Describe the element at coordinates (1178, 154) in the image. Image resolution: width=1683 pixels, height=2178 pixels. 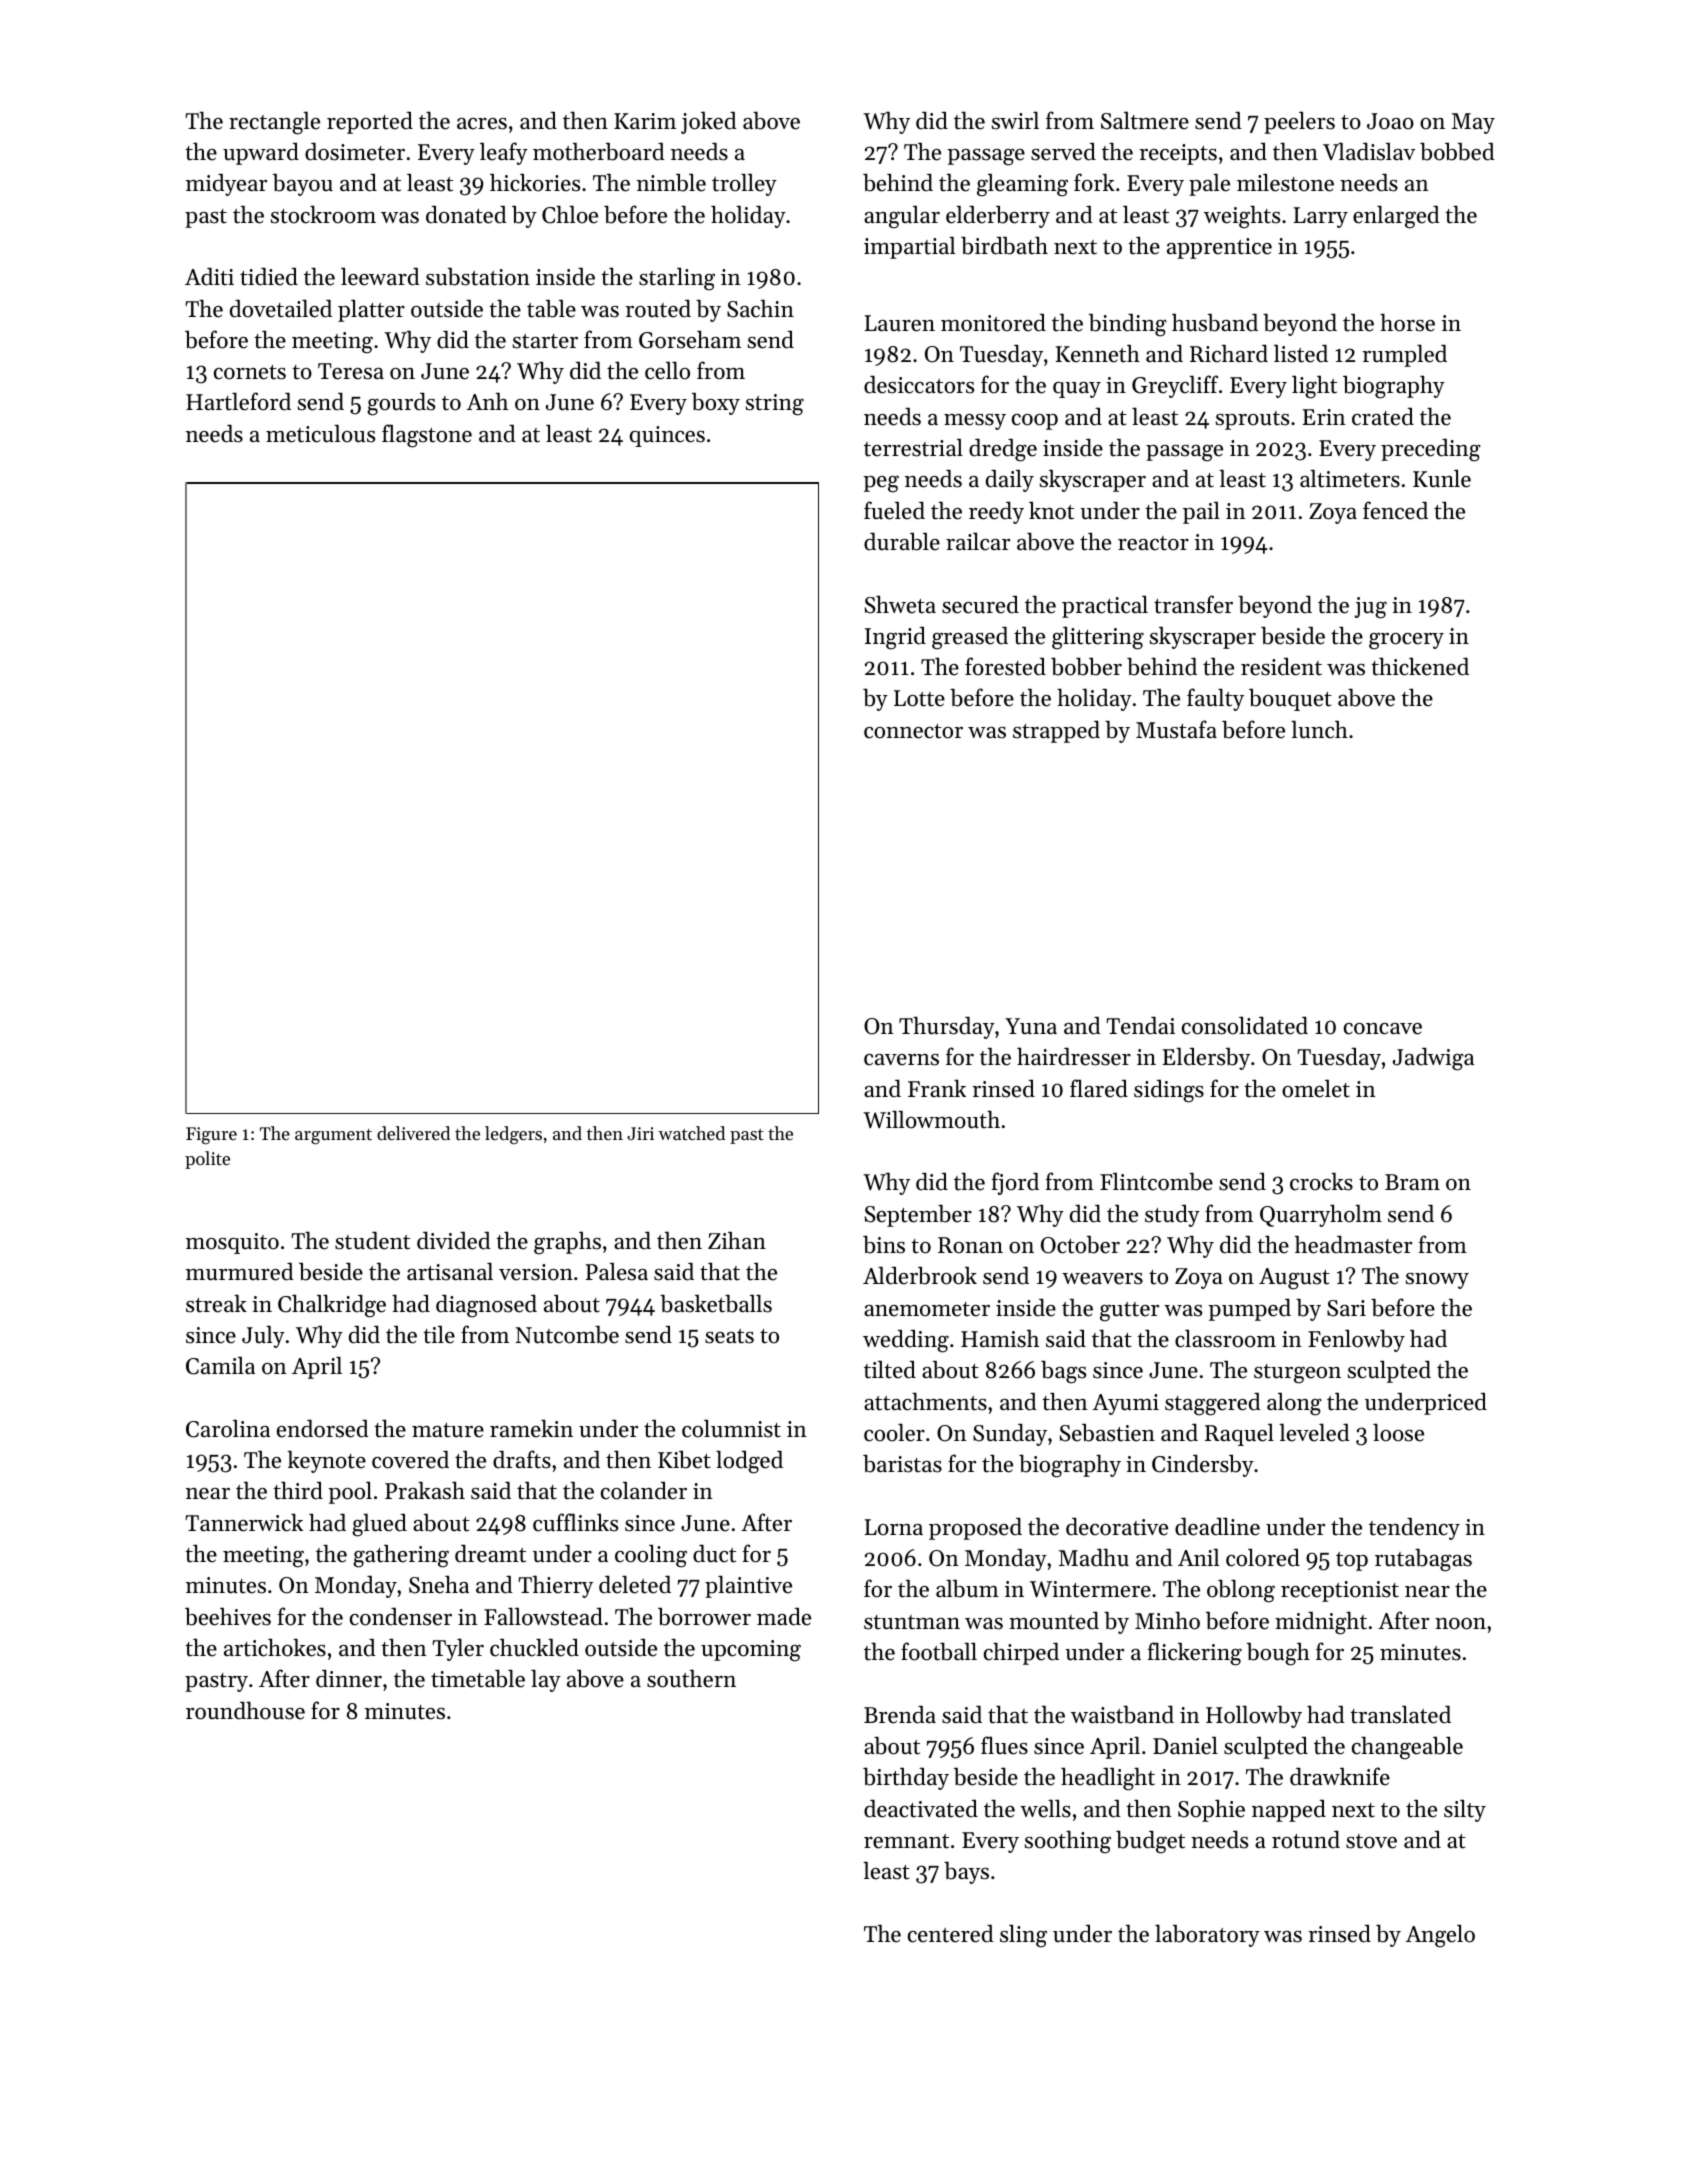
I see `receipts` at that location.
